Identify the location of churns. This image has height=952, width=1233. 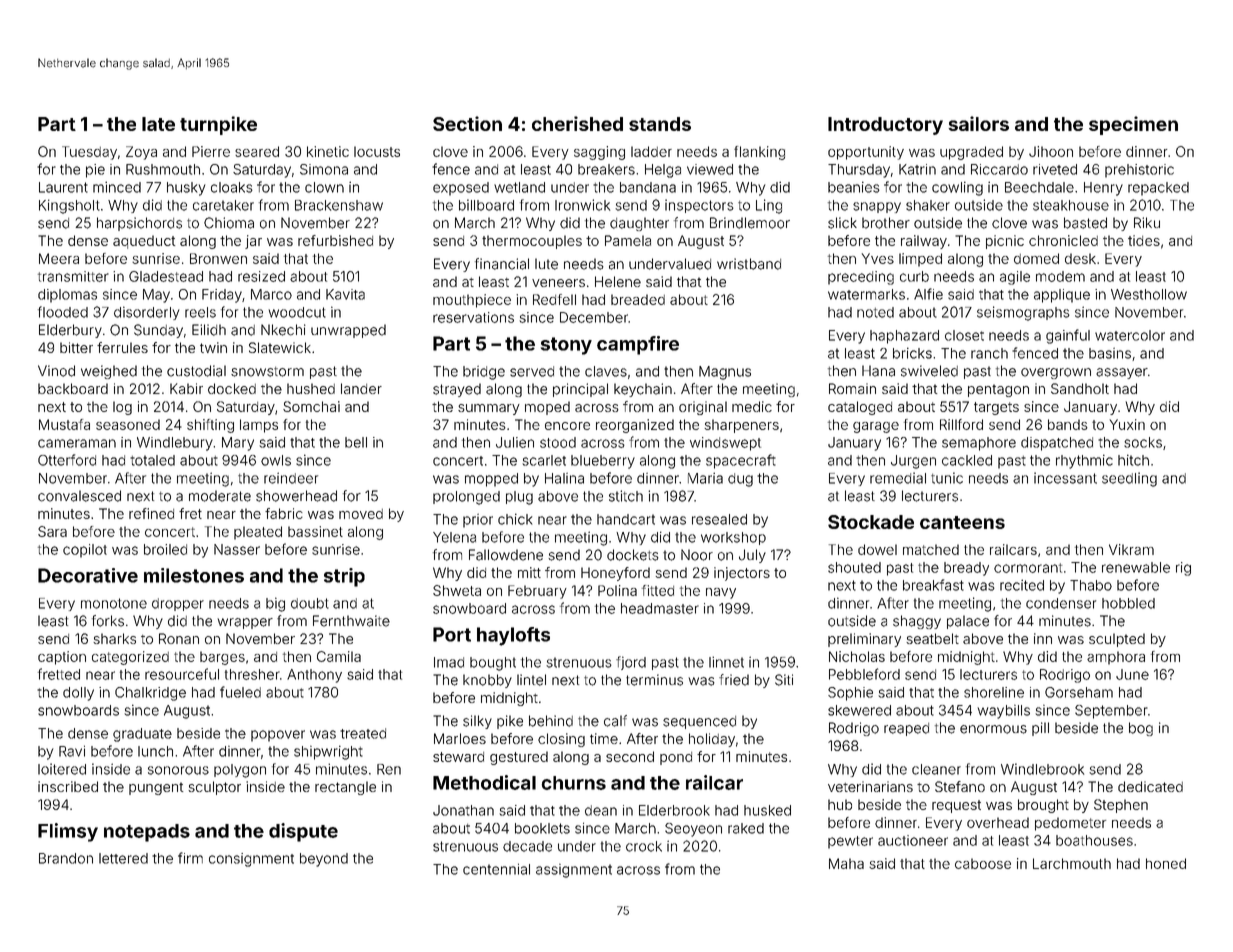
(573, 783).
